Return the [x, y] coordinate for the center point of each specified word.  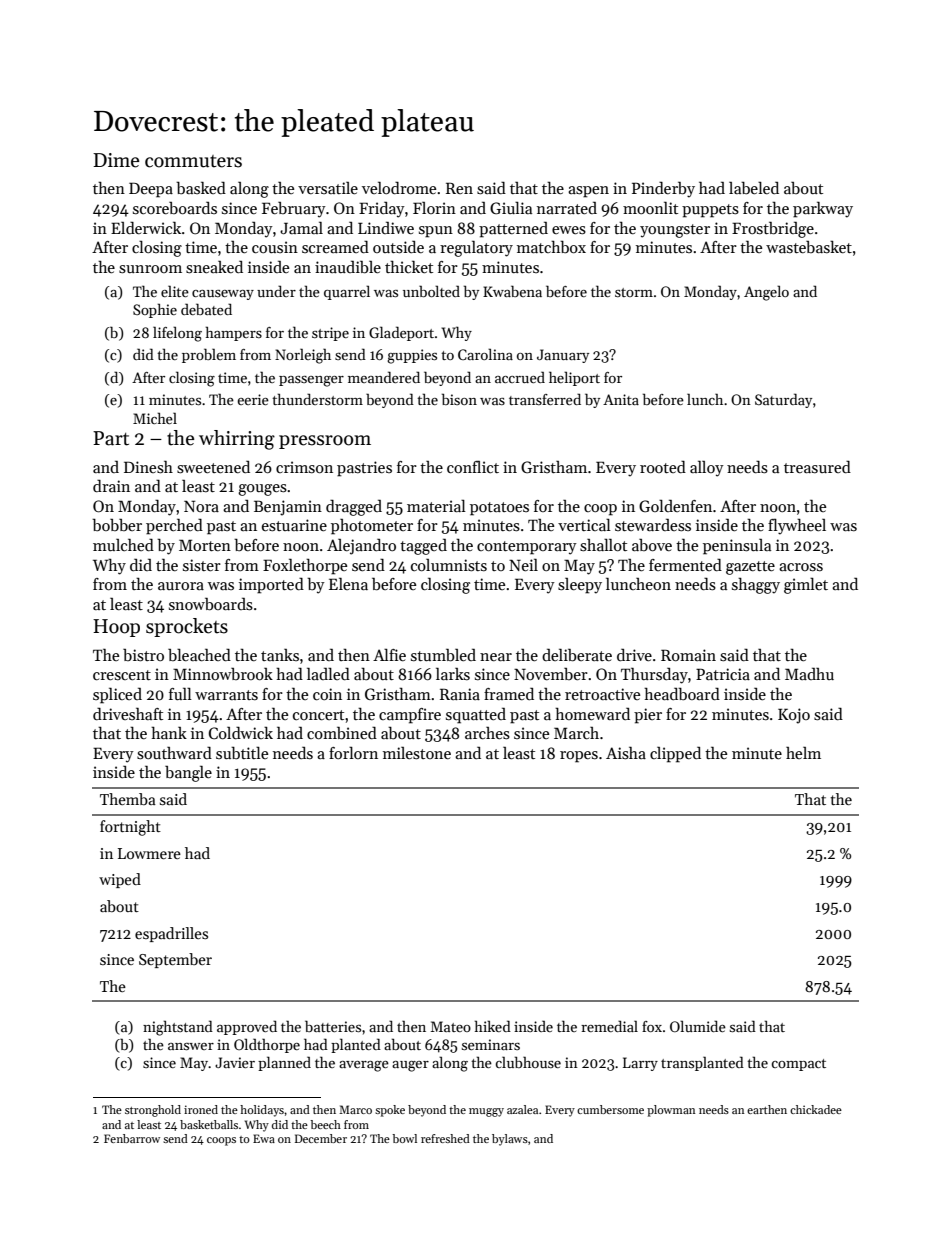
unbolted [431, 291]
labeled [754, 188]
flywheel [797, 526]
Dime [116, 160]
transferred [545, 399]
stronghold [153, 1111]
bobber [117, 525]
